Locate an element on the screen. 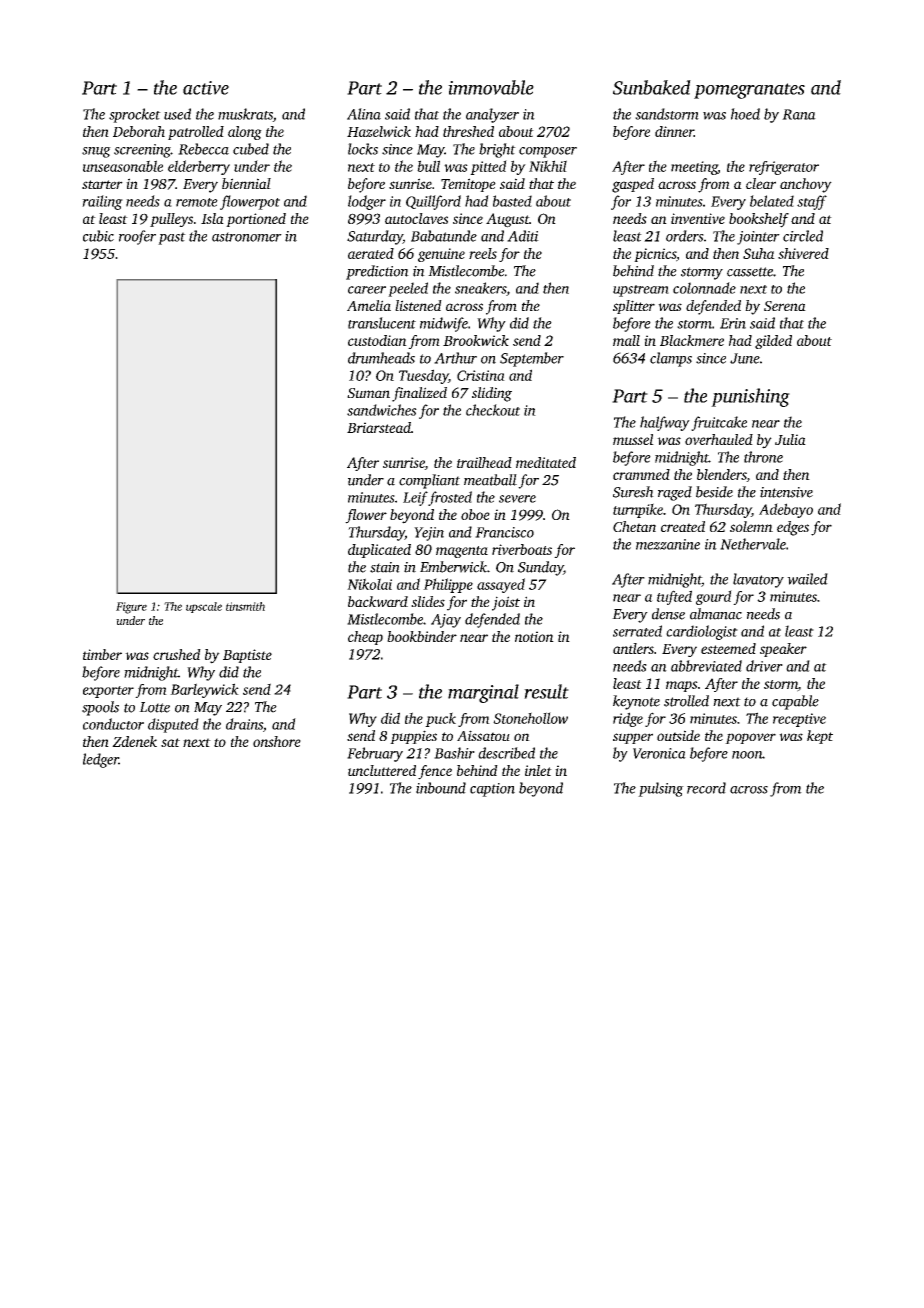 The image size is (924, 1308). Emberwick is located at coordinates (453, 567).
